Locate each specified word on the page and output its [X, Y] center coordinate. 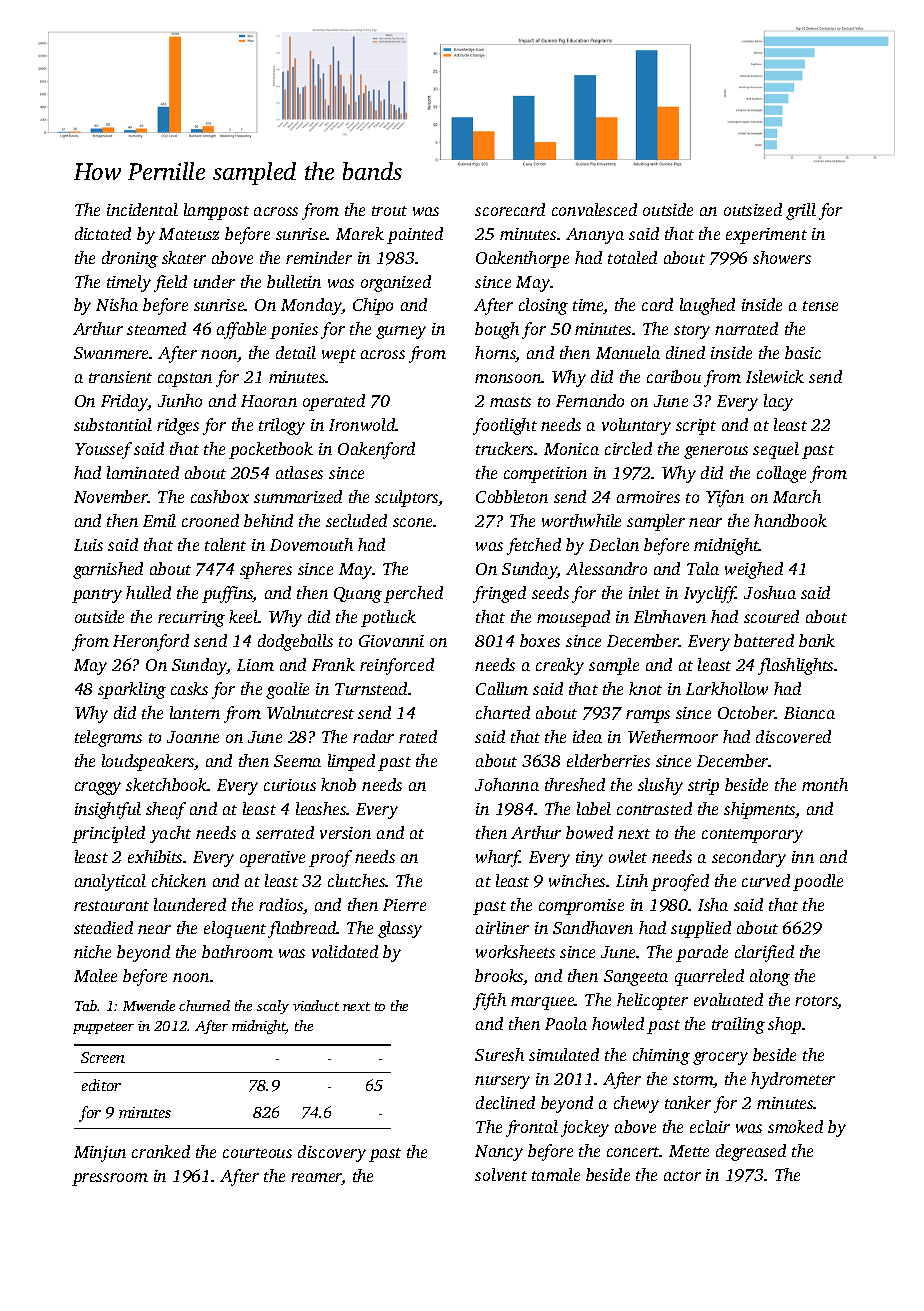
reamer [316, 1179]
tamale [556, 1174]
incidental [142, 209]
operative [272, 859]
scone [412, 522]
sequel [776, 450]
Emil [159, 520]
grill [801, 211]
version [345, 833]
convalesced [594, 209]
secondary [749, 858]
